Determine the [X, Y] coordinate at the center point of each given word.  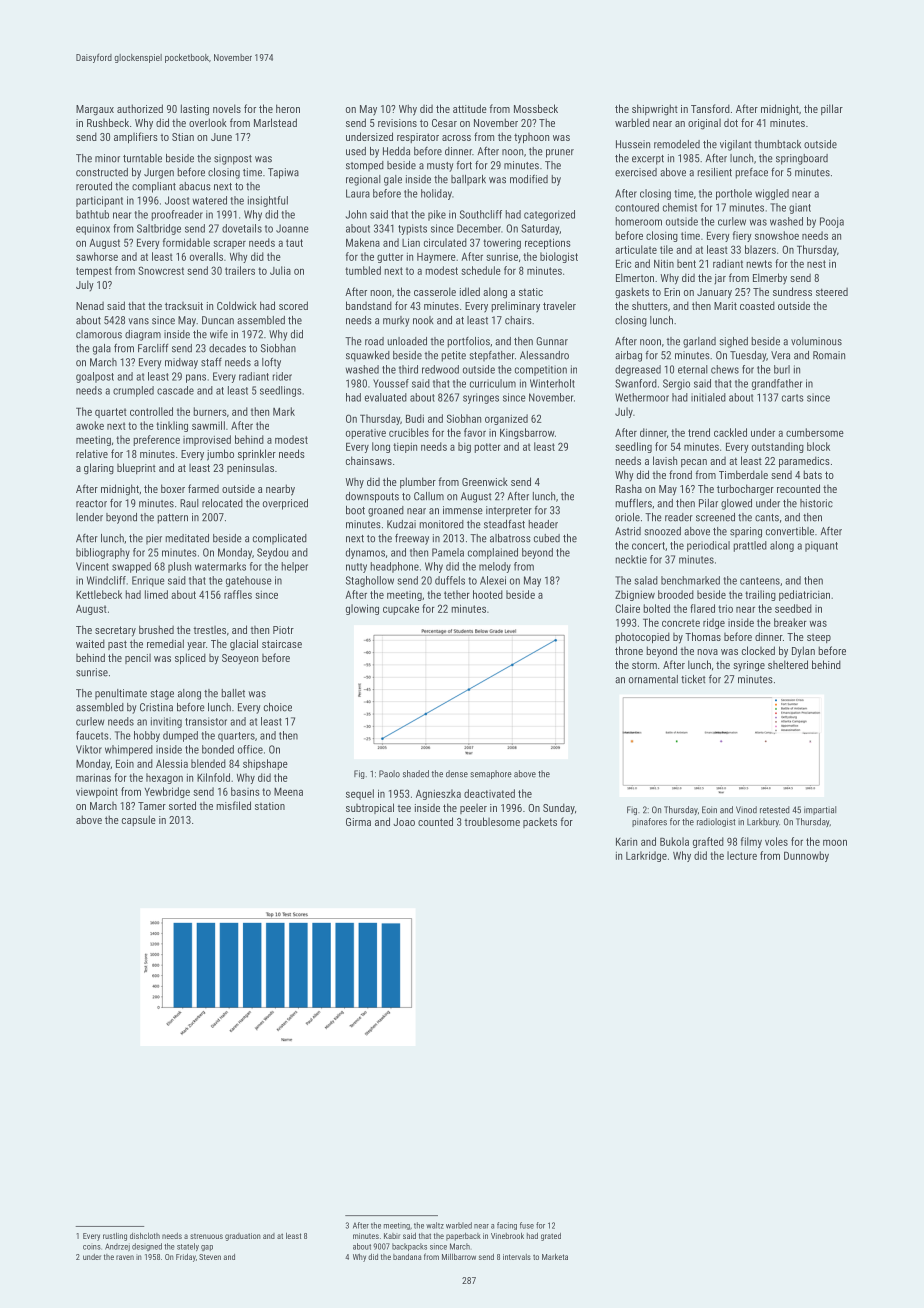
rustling [115, 1237]
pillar [832, 109]
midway [181, 363]
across [456, 138]
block [818, 446]
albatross [510, 538]
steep [819, 638]
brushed [156, 629]
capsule [139, 820]
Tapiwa [283, 173]
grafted [708, 842]
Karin [626, 842]
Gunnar [552, 341]
